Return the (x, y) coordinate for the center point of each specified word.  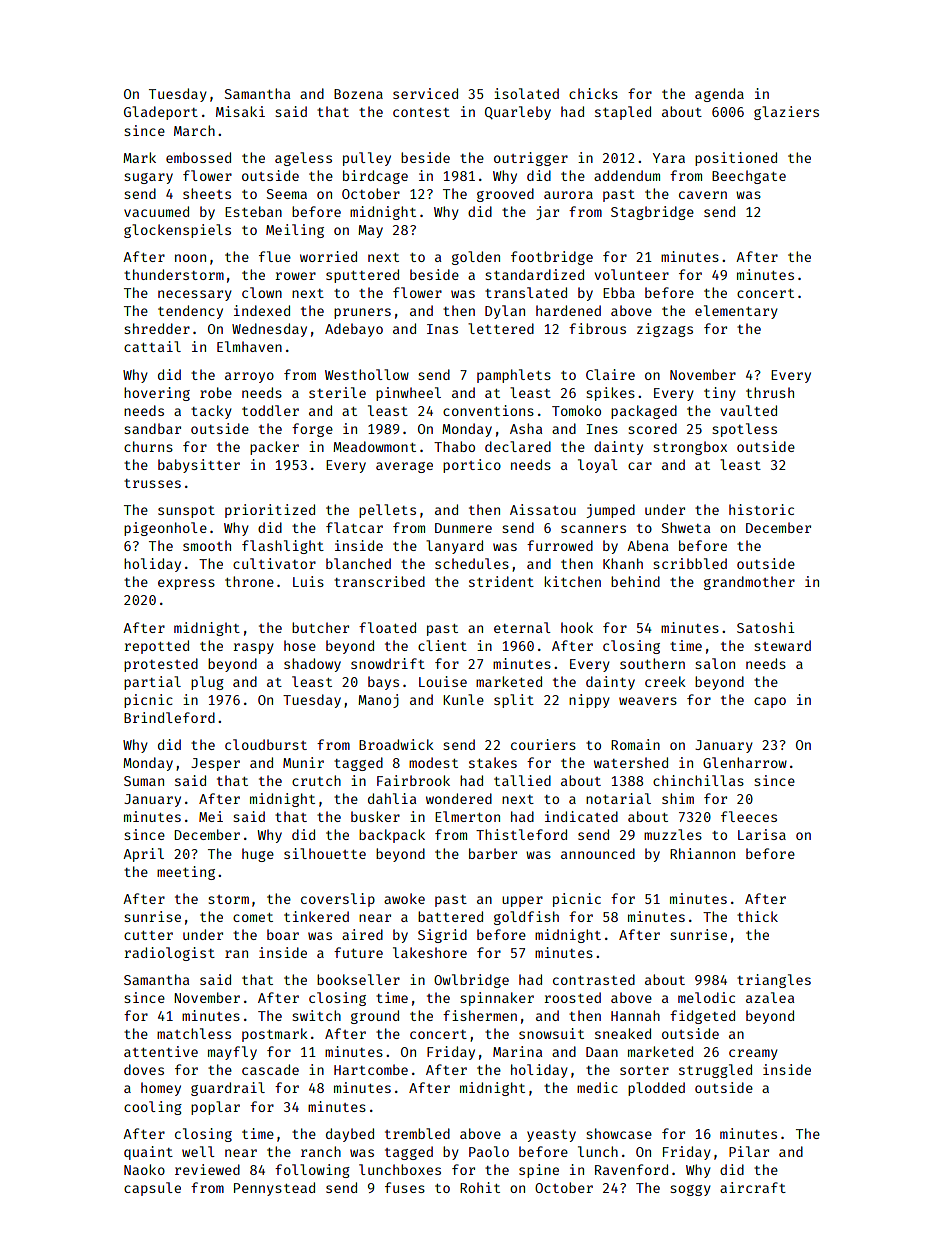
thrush (770, 392)
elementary (736, 312)
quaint (148, 1153)
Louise (443, 681)
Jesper (215, 764)
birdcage (375, 177)
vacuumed (156, 211)
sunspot (186, 512)
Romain (635, 744)
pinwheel (408, 394)
